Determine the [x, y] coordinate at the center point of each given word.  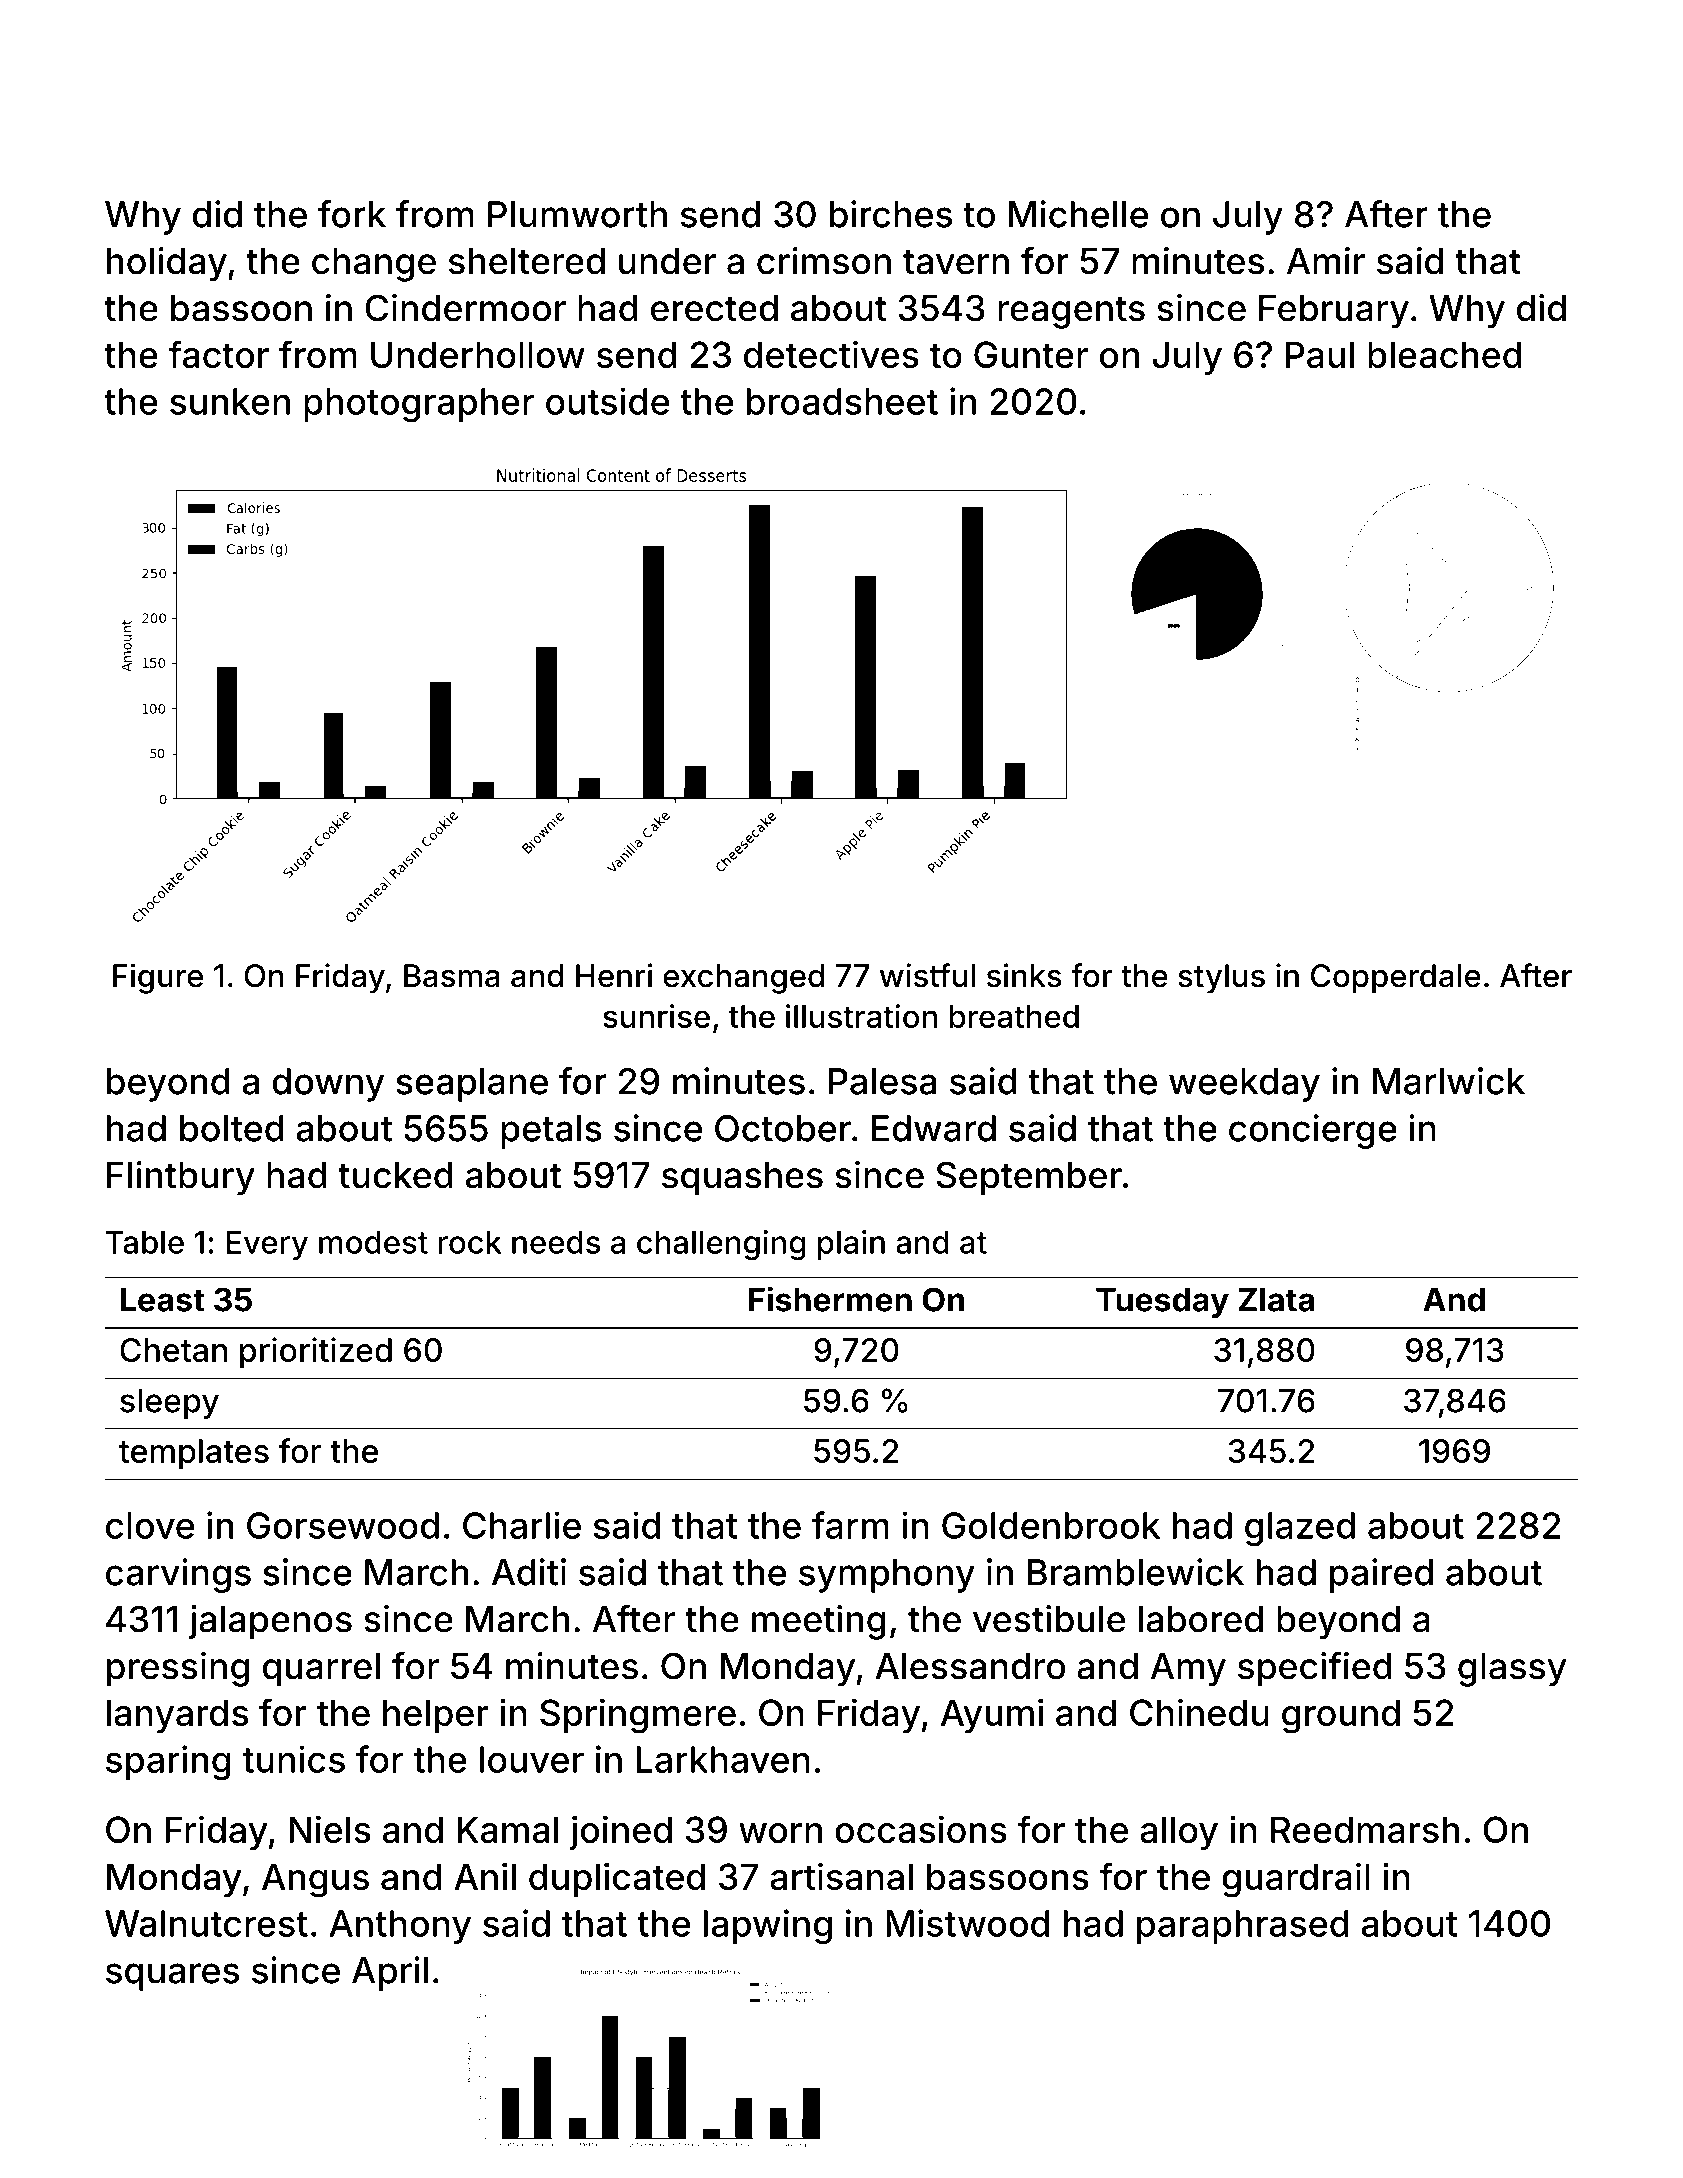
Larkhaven [723, 1759]
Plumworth [577, 214]
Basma [452, 976]
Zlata [1276, 1300]
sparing [168, 1762]
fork [352, 214]
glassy [1512, 1670]
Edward [934, 1128]
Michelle [1078, 214]
